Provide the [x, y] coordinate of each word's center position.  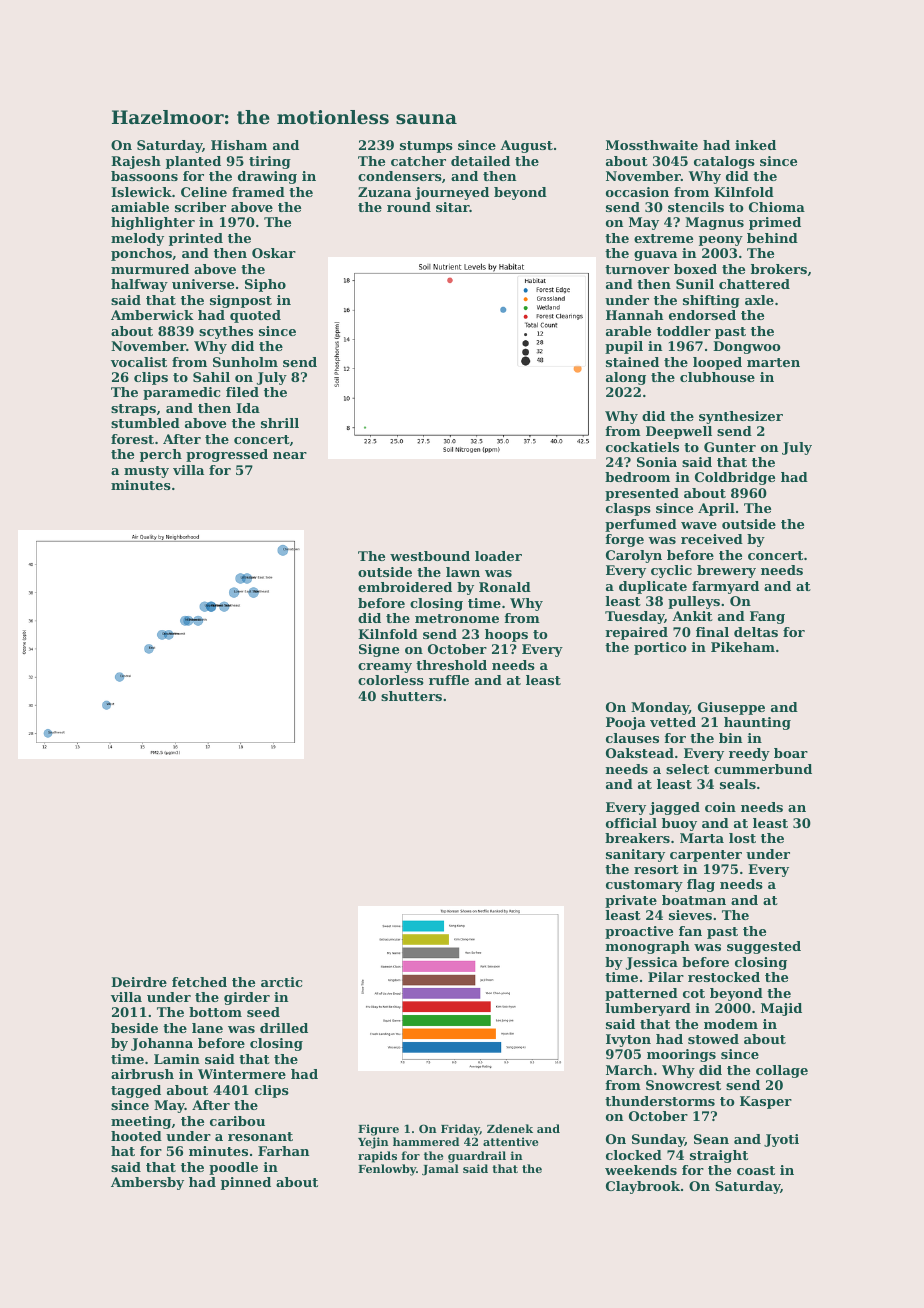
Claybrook [643, 1187]
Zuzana [384, 192]
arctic [281, 982]
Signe [379, 650]
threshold [451, 665]
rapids [377, 1157]
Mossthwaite [652, 145]
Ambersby [147, 1183]
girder [247, 998]
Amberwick [152, 315]
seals [738, 784]
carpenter [706, 856]
